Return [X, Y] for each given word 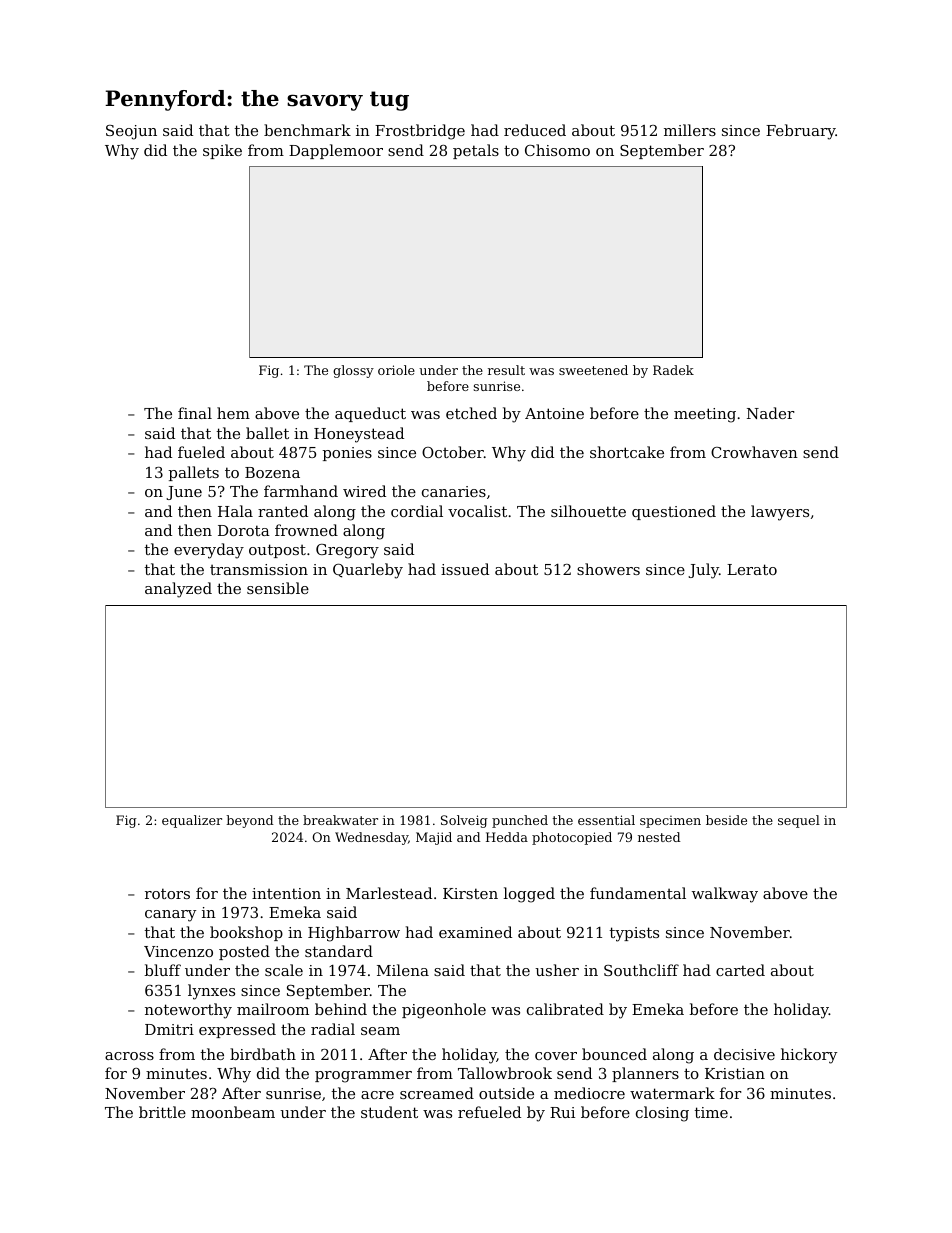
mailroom [273, 1009]
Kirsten [470, 893]
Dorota [244, 530]
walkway [725, 895]
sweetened [593, 370]
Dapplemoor [336, 151]
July [703, 571]
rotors [167, 893]
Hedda [507, 837]
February [801, 132]
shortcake [627, 452]
